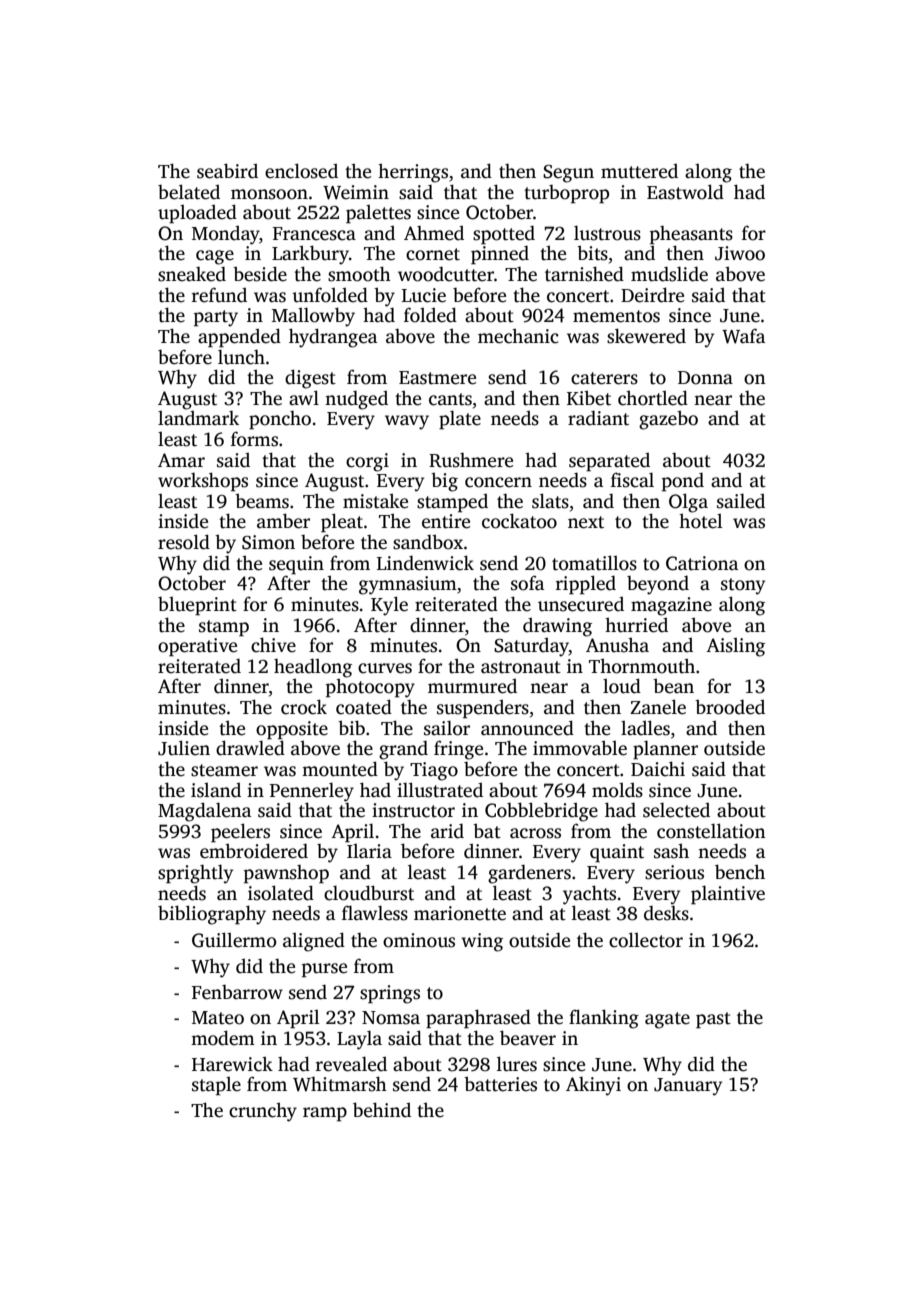 This screenshot has width=924, height=1311. I want to click on pond, so click(683, 482).
